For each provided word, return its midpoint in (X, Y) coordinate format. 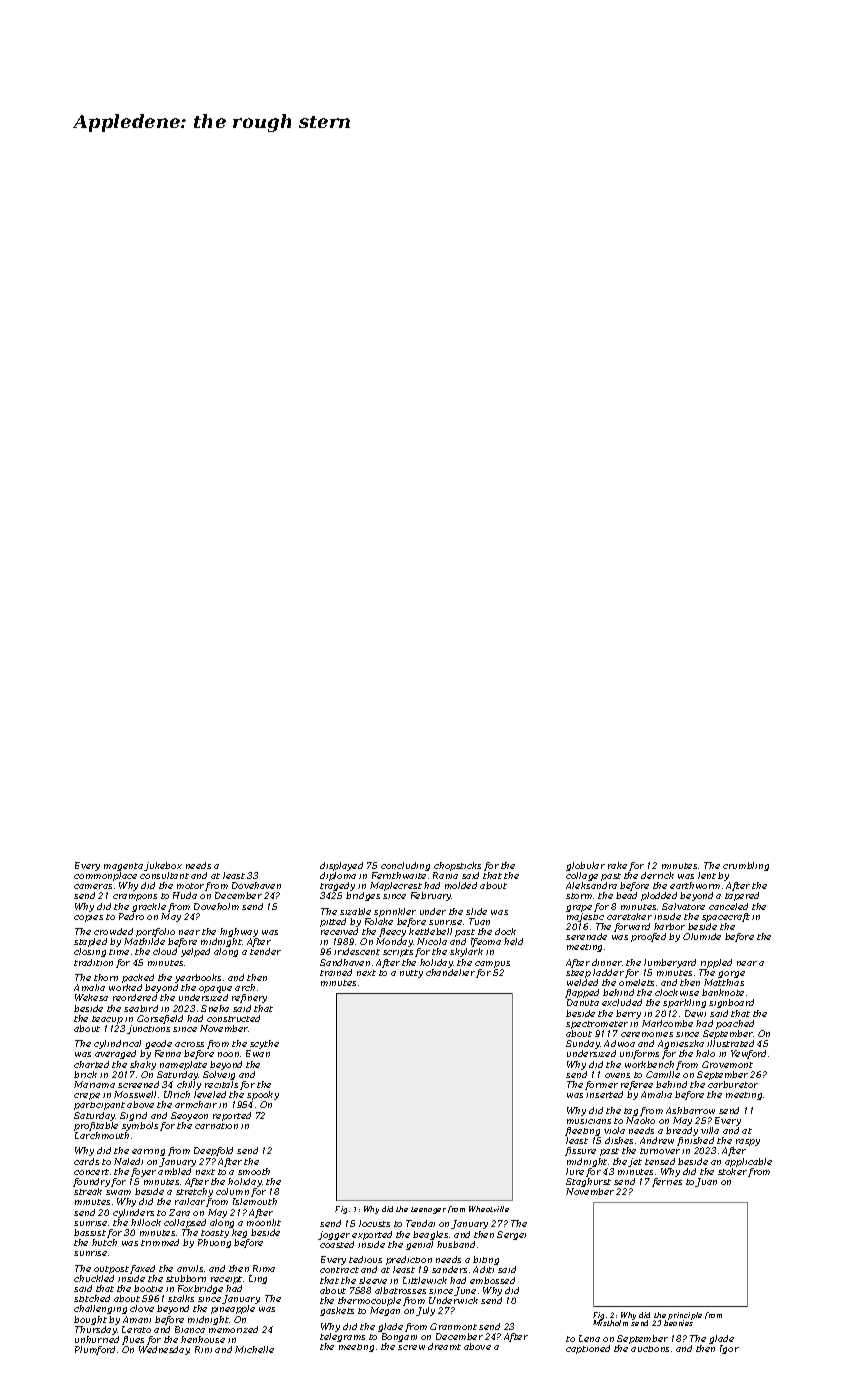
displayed (341, 866)
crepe (87, 1096)
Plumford (95, 1350)
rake (617, 865)
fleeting (582, 1131)
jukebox (163, 866)
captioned (588, 1349)
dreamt (444, 1346)
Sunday (583, 1044)
